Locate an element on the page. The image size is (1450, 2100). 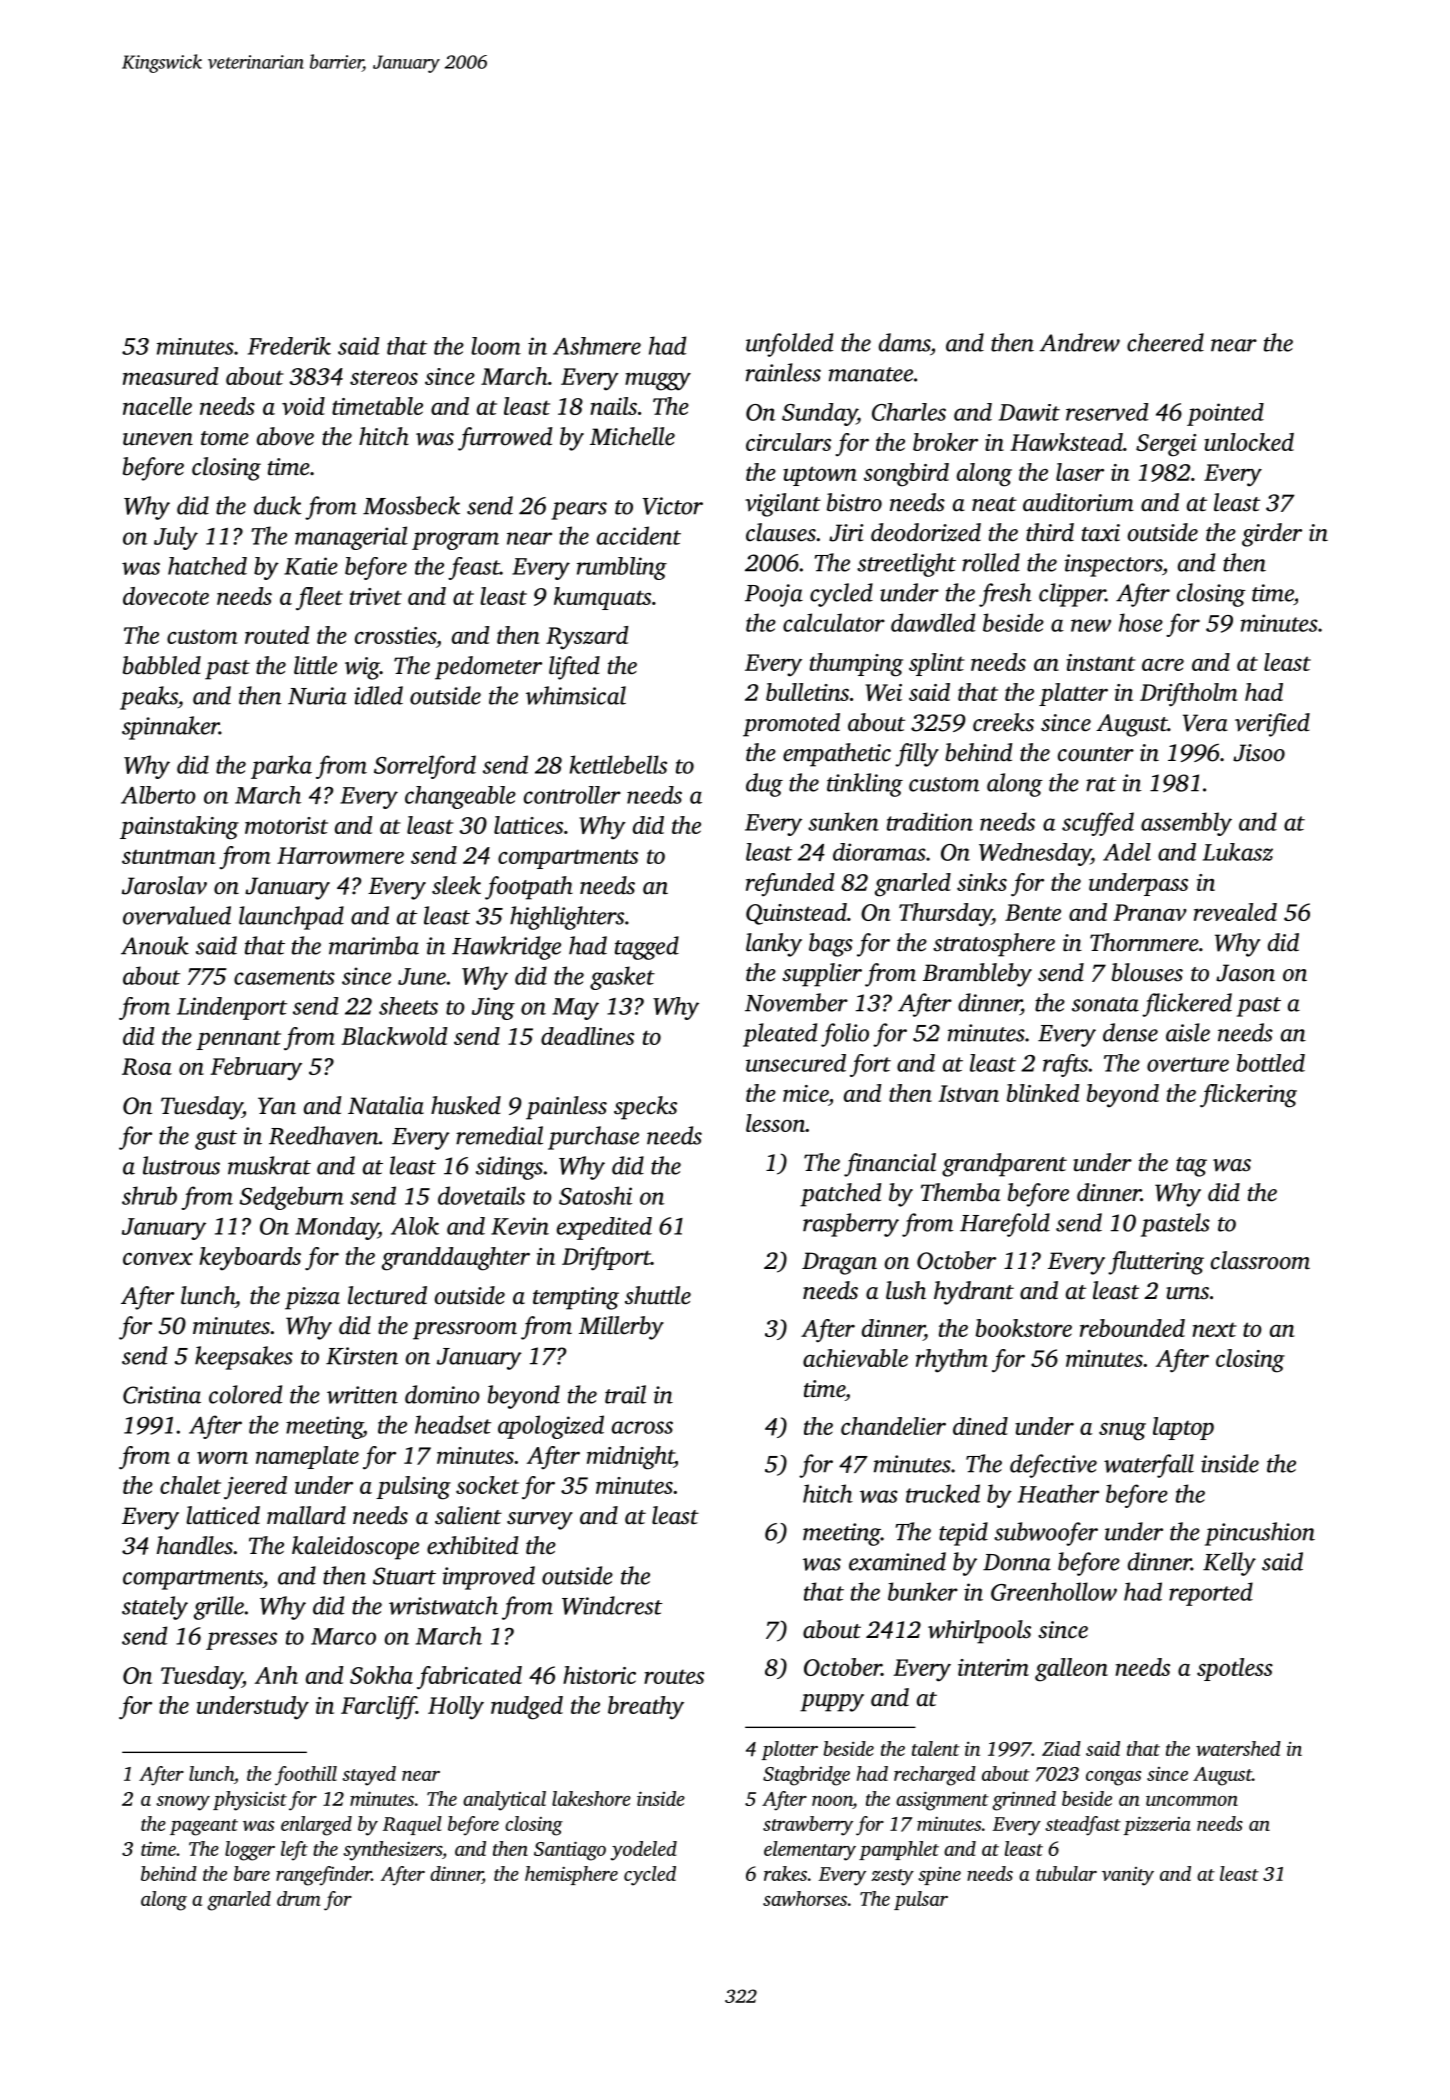
drum is located at coordinates (298, 1898).
